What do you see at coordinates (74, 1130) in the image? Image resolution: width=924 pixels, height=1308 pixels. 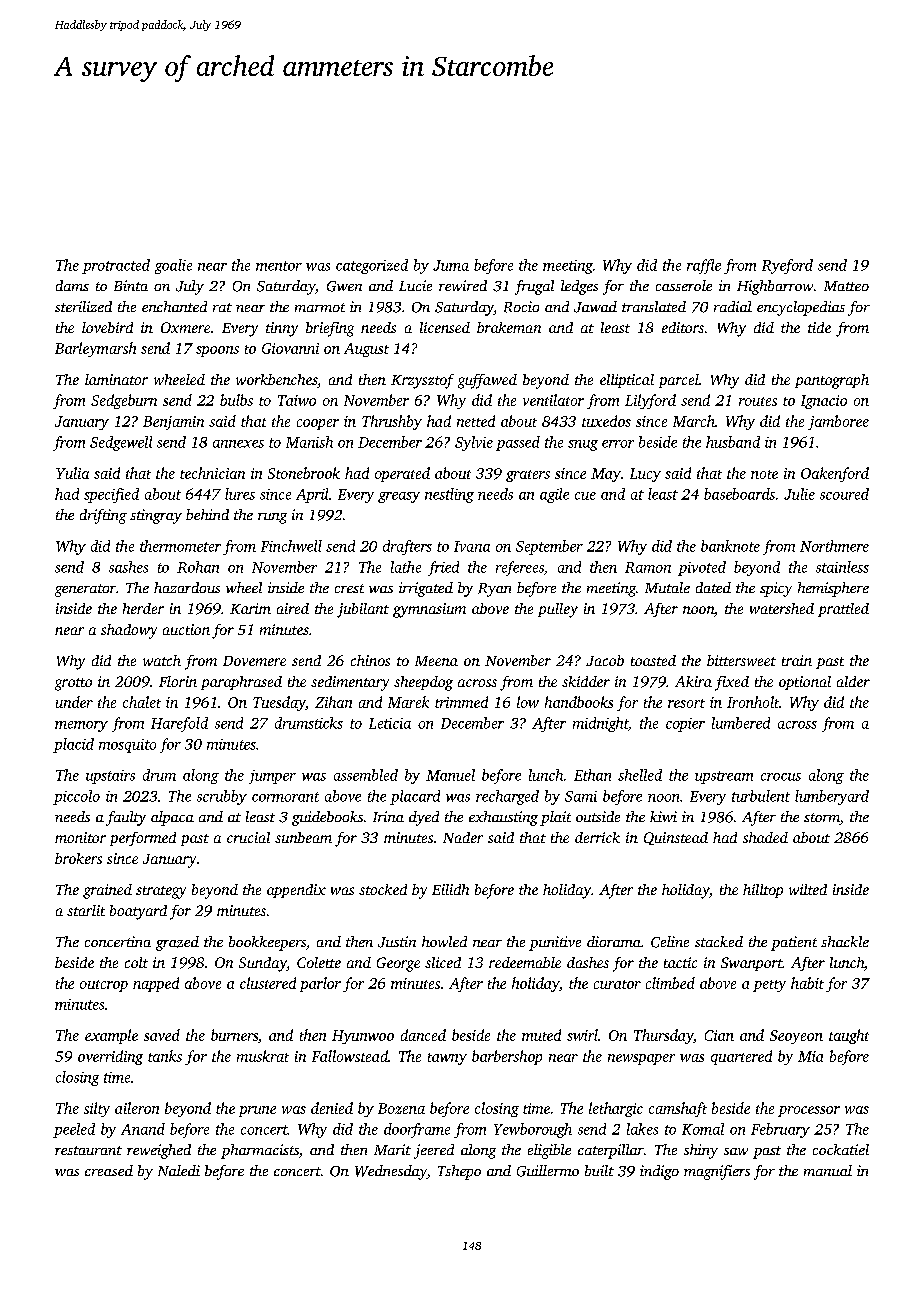 I see `peeled` at bounding box center [74, 1130].
